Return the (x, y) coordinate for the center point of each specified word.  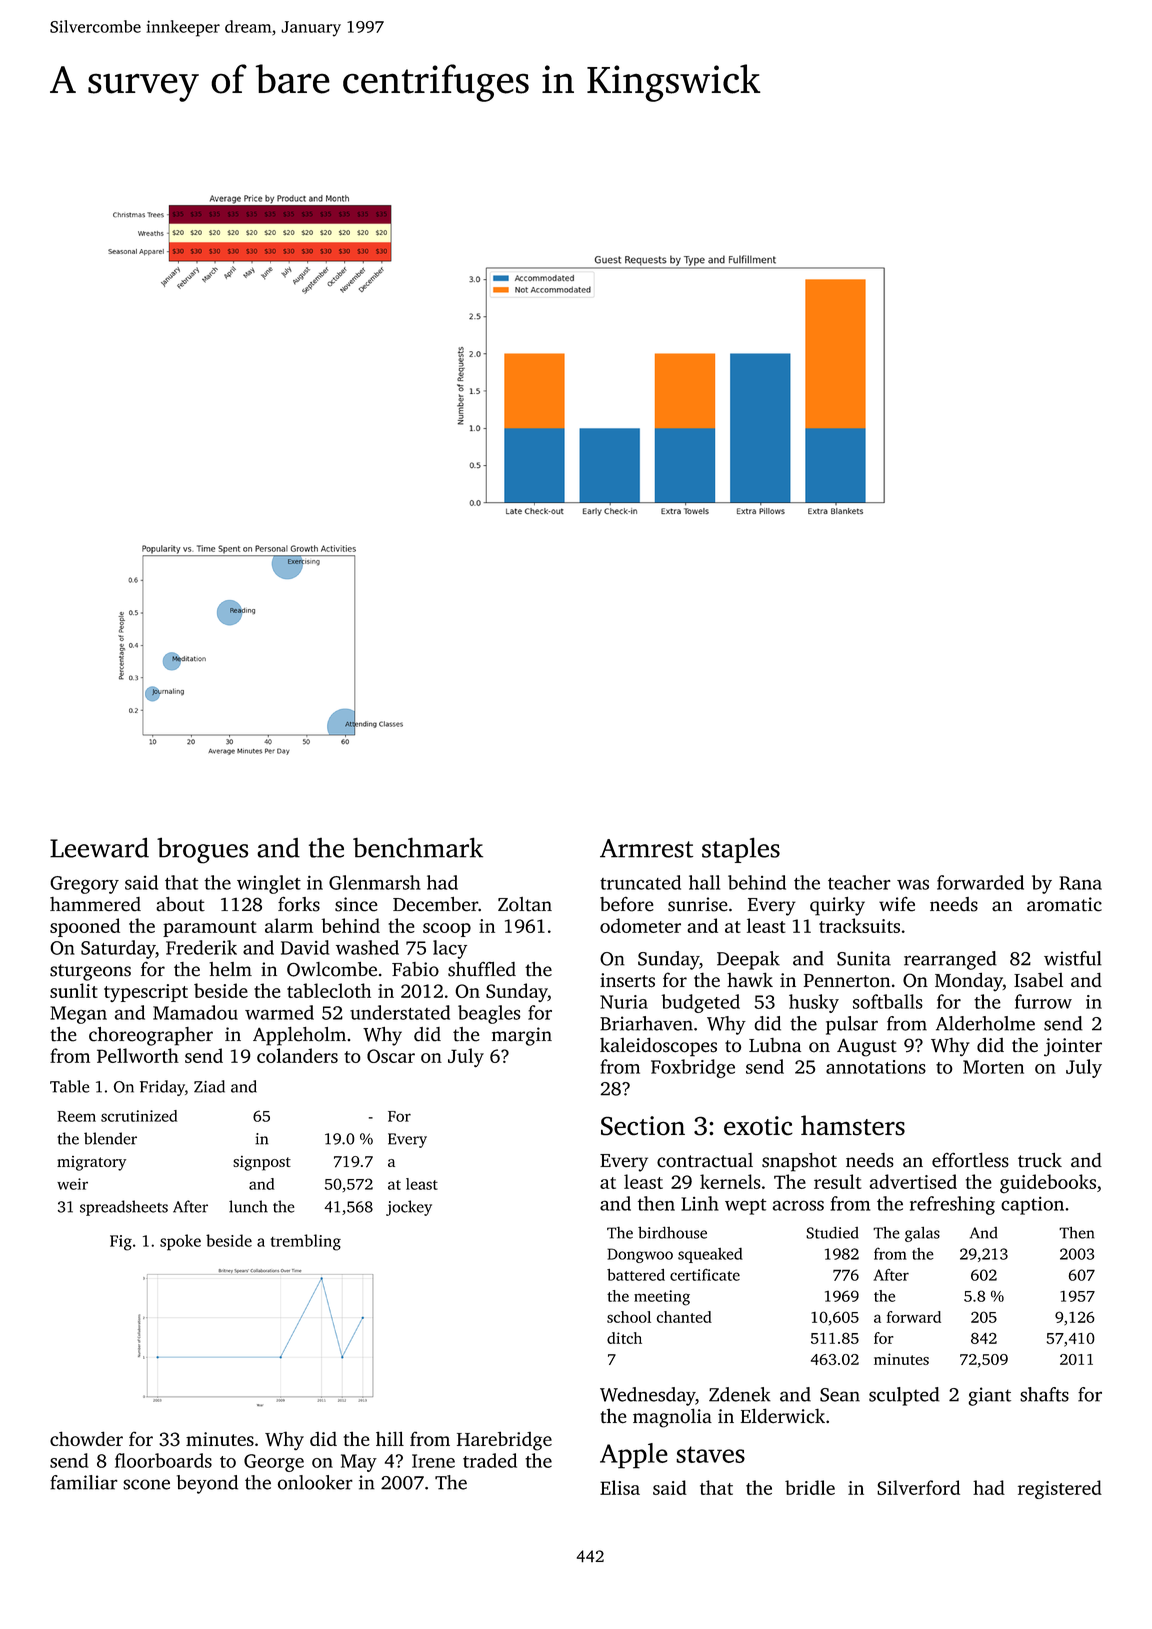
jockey (409, 1208)
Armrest (646, 848)
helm (230, 969)
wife (897, 904)
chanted (684, 1317)
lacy (450, 949)
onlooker (315, 1482)
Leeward (99, 847)
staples (741, 850)
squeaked (710, 1255)
